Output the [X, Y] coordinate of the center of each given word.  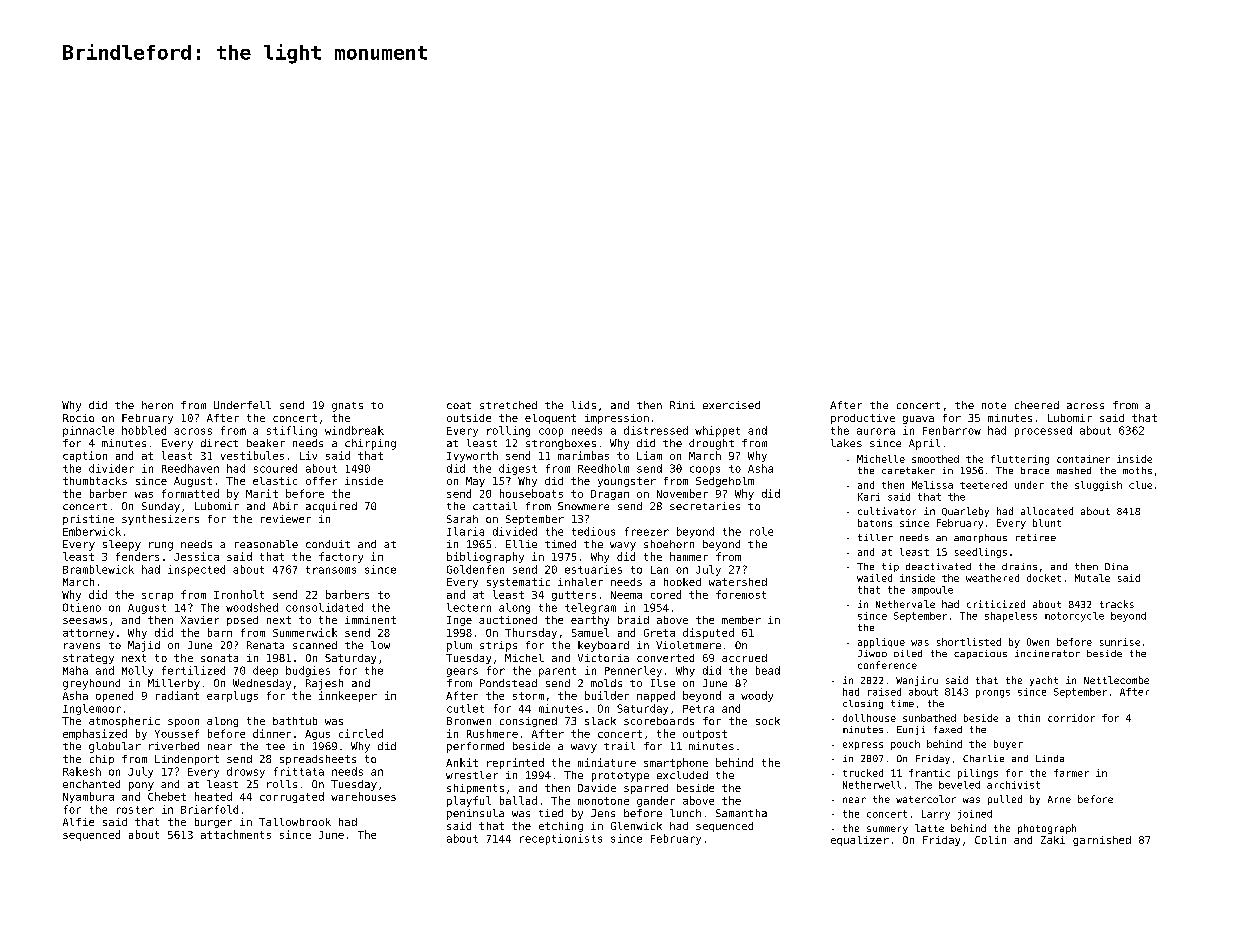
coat [459, 405]
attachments [236, 834]
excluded [682, 775]
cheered [1037, 405]
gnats [347, 407]
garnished [1102, 841]
